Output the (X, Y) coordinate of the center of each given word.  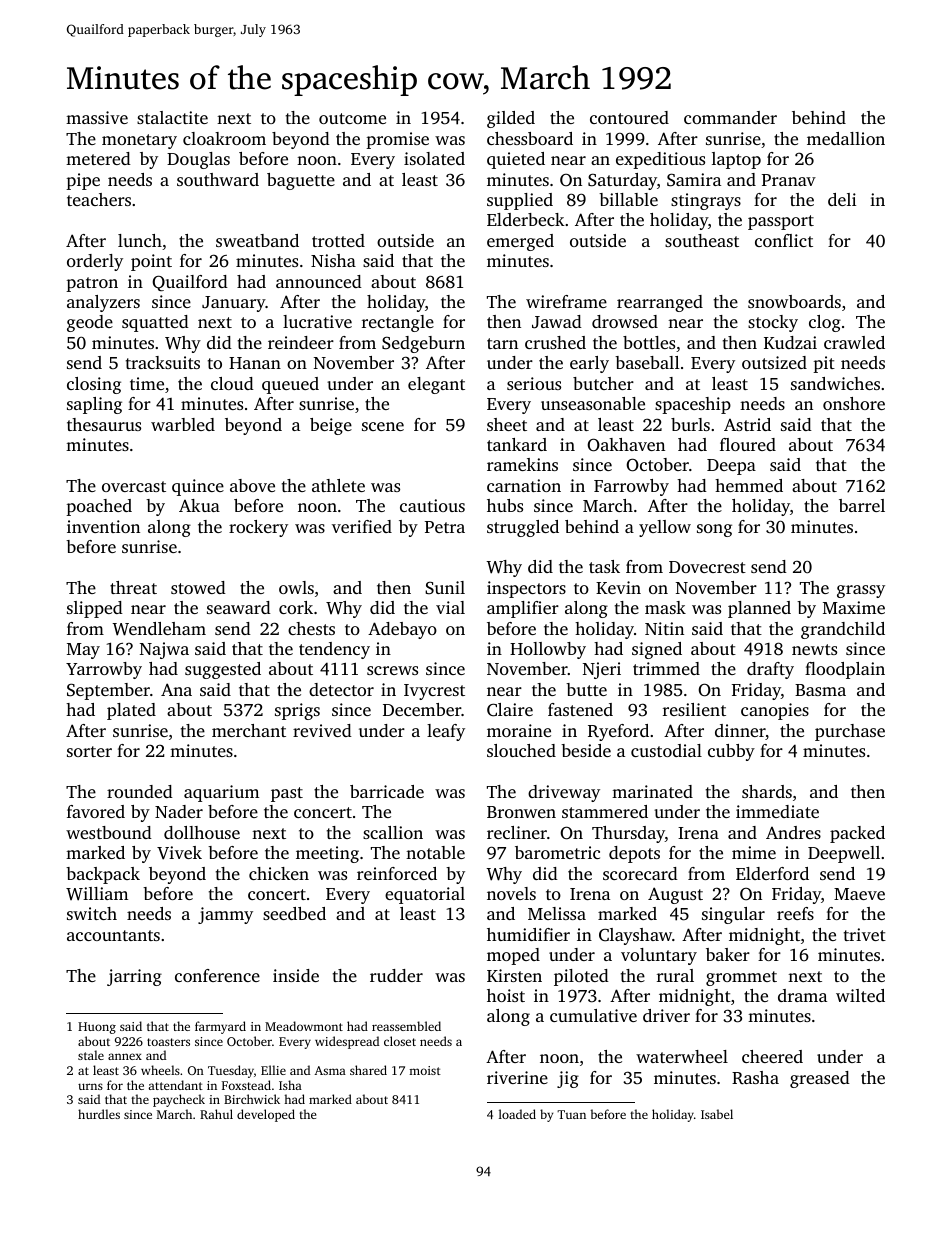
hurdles (99, 1114)
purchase (850, 732)
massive (97, 117)
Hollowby (548, 650)
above (252, 485)
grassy (861, 591)
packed (857, 834)
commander (730, 117)
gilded (511, 119)
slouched (521, 750)
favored (96, 811)
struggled (523, 528)
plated (131, 711)
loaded (517, 1114)
